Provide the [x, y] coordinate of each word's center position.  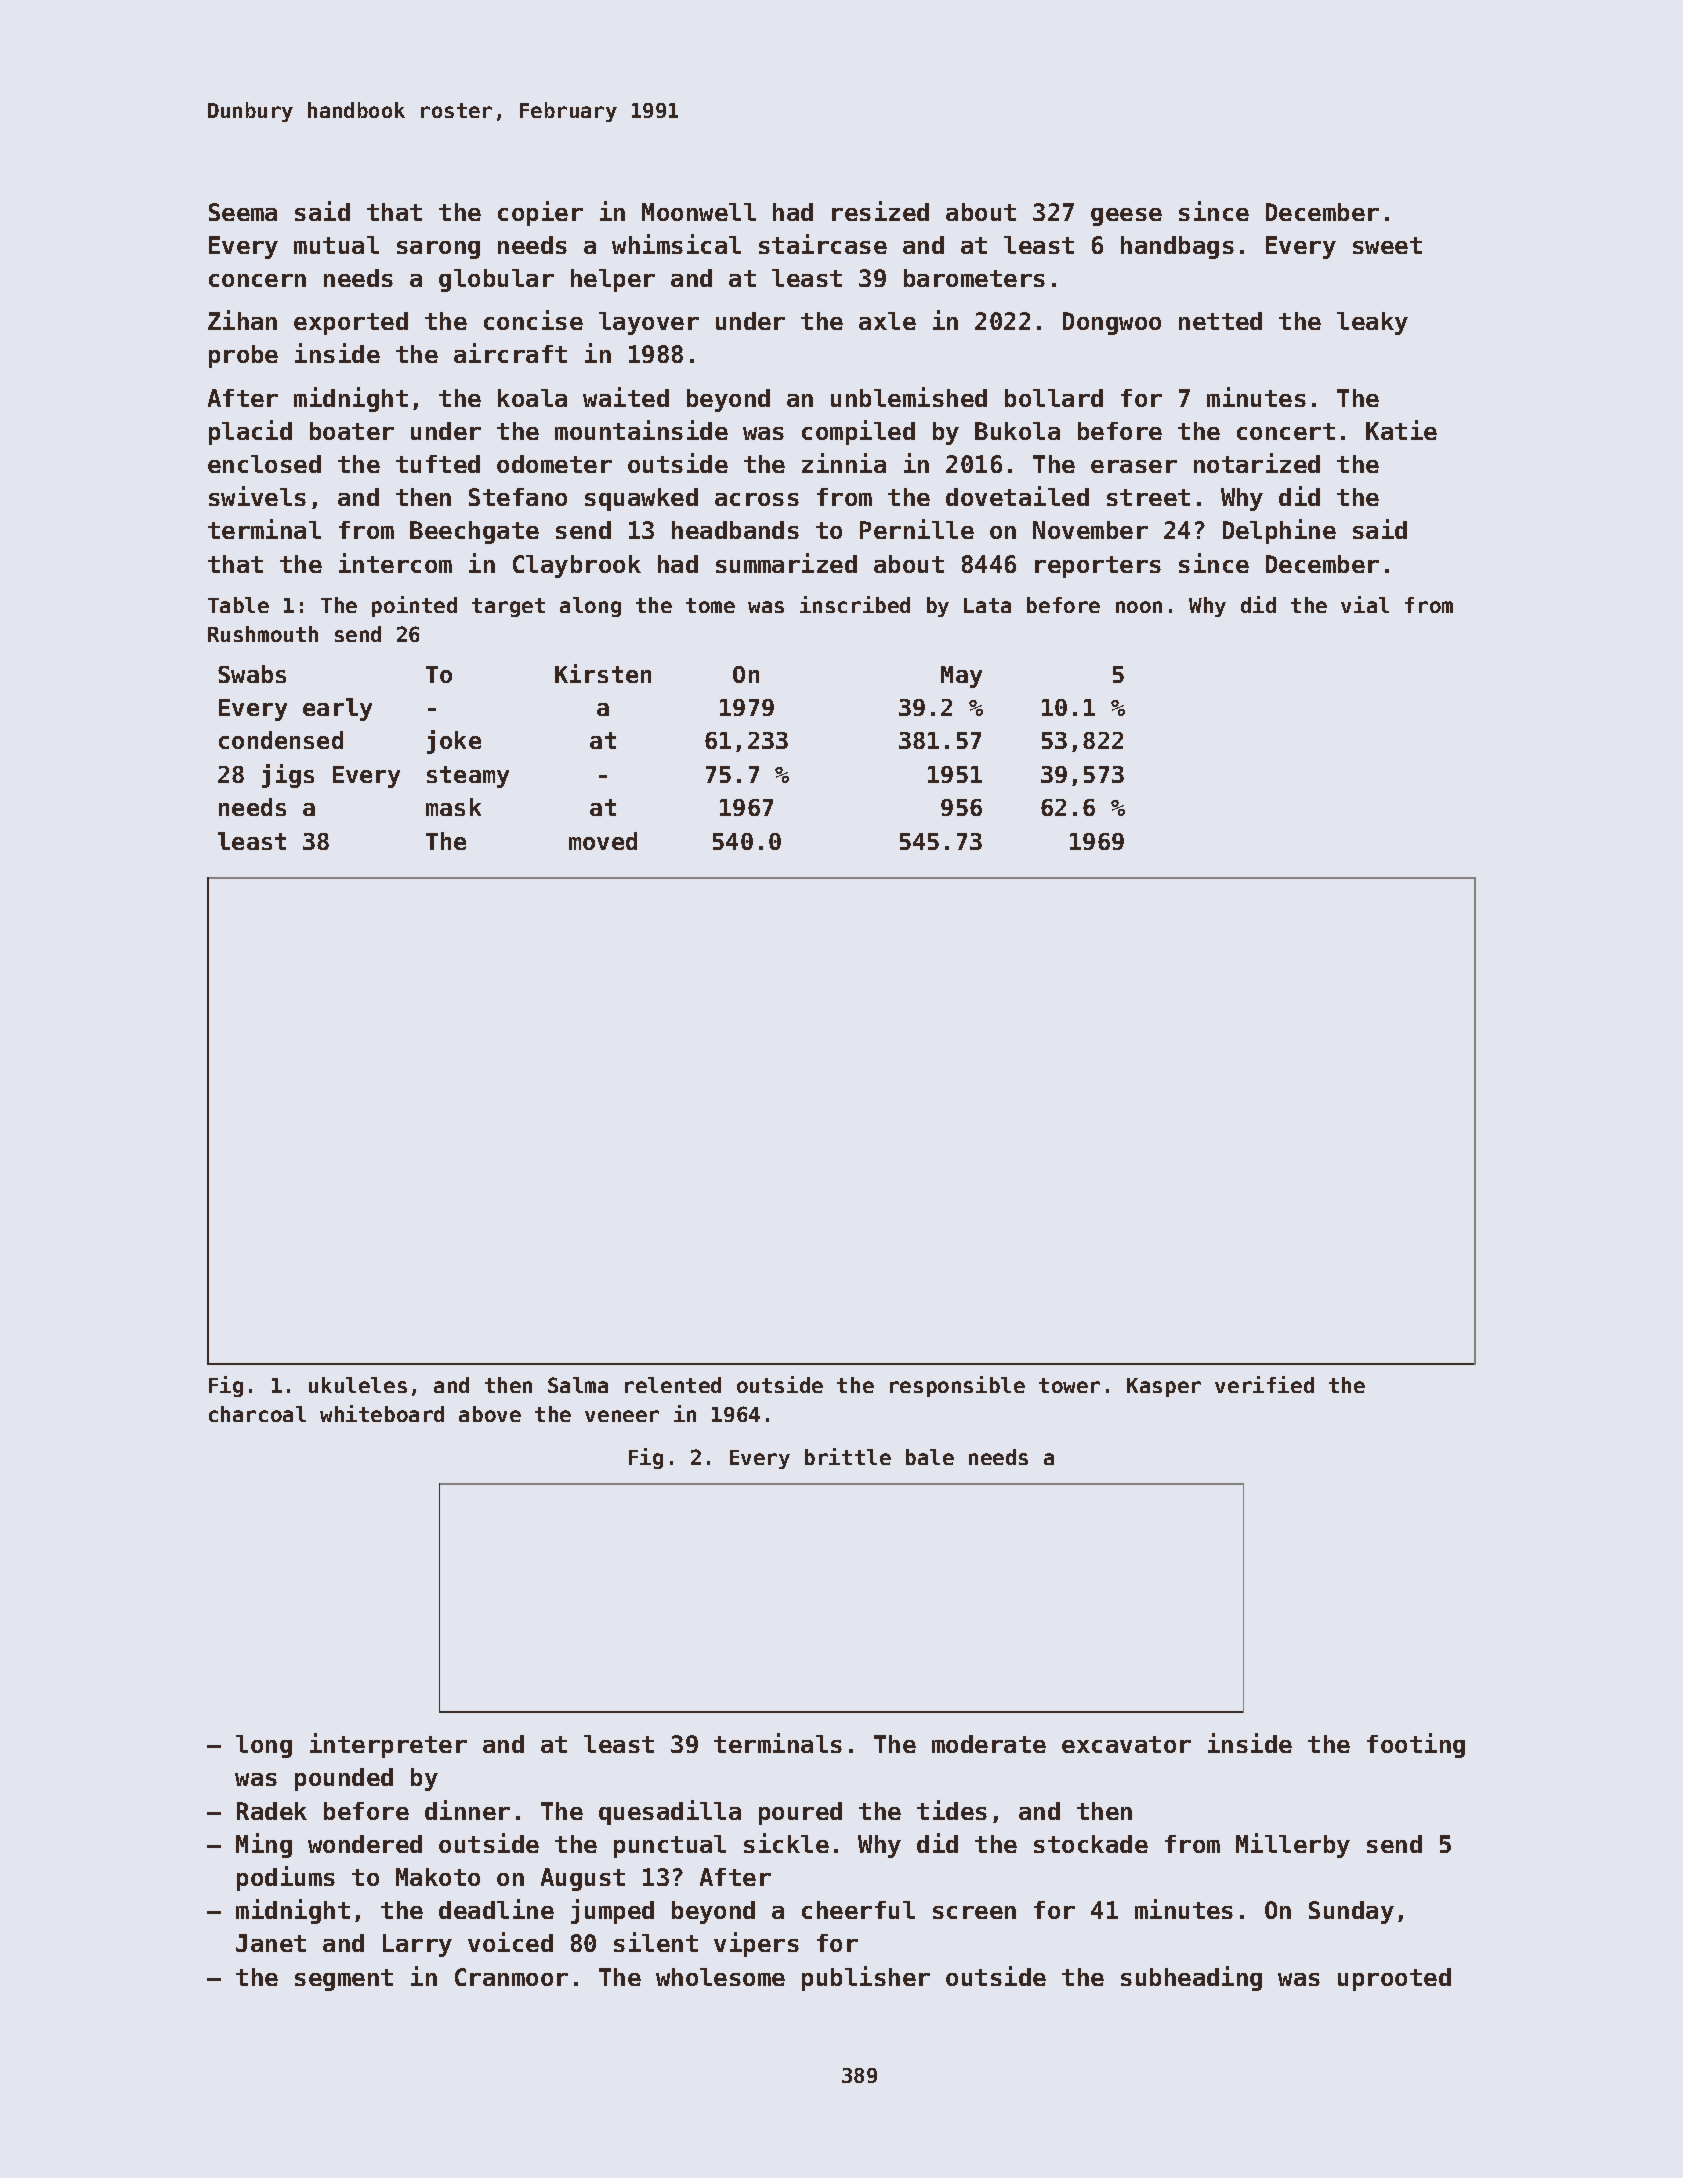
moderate [989, 1744]
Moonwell [699, 212]
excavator [1126, 1744]
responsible [957, 1386]
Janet [271, 1943]
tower [1069, 1385]
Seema [243, 212]
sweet [1387, 245]
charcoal [257, 1414]
